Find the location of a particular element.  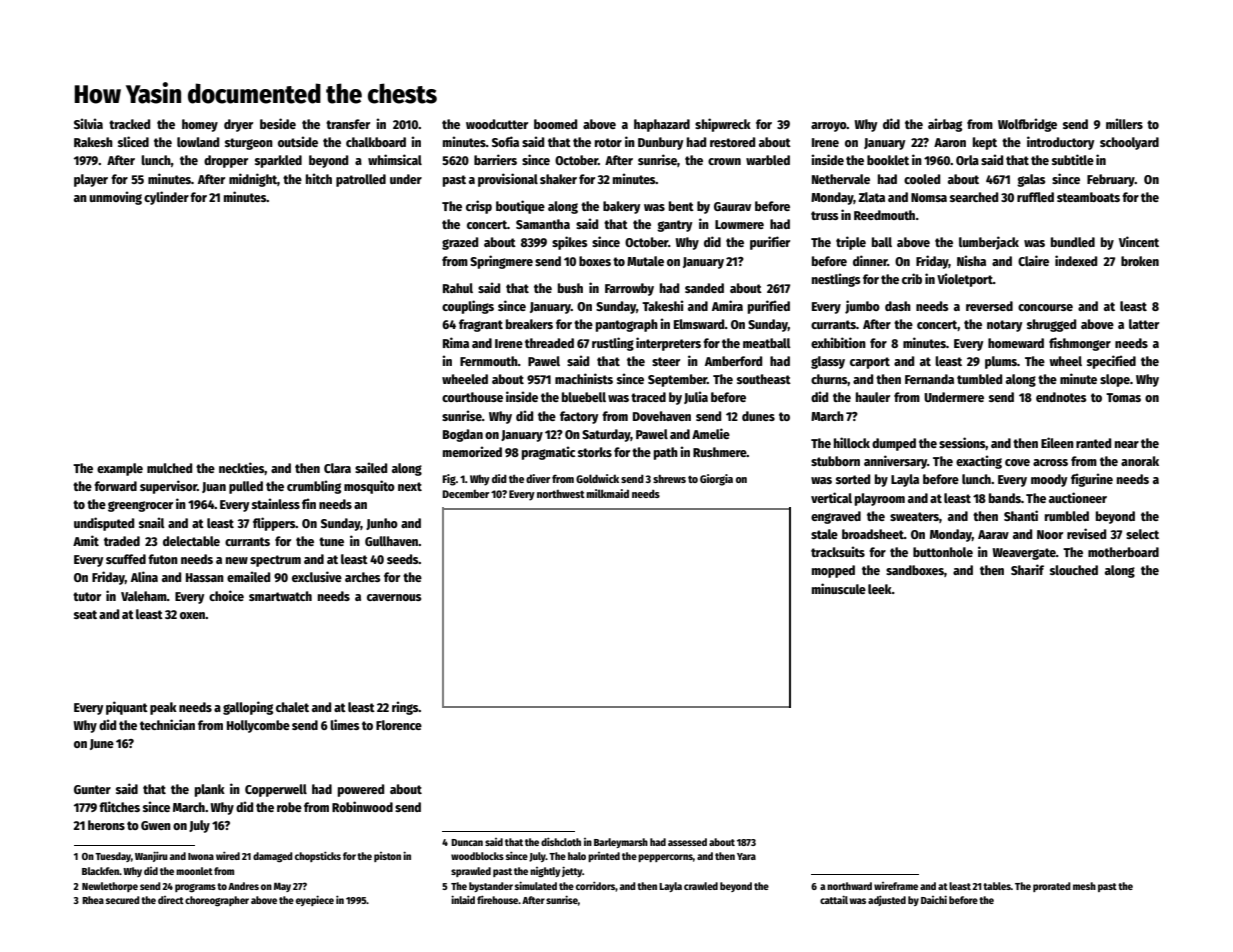

eyepiece is located at coordinates (315, 900).
